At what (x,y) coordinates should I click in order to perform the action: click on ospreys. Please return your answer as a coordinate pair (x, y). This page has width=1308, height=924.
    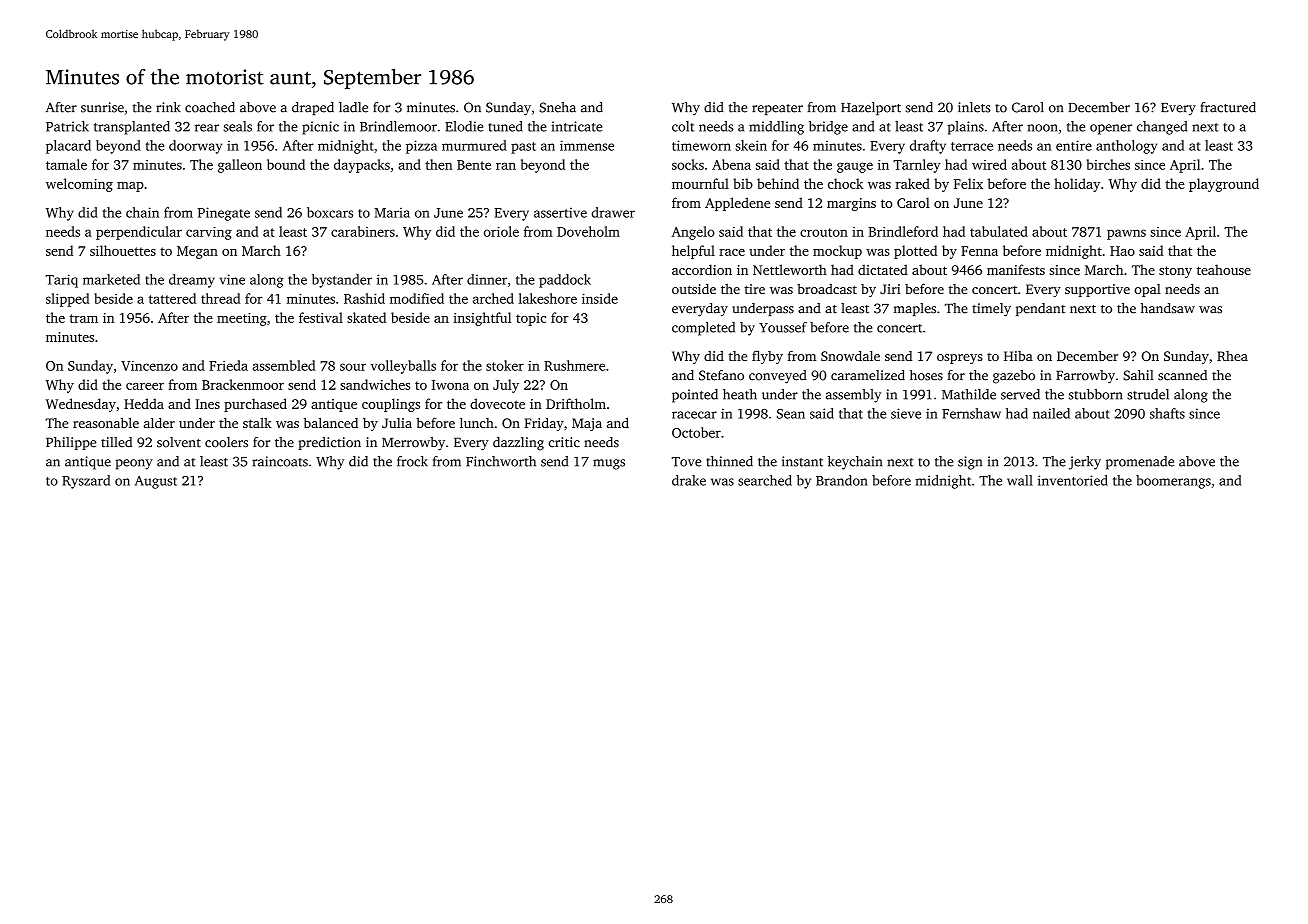
    Looking at the image, I should click on (960, 359).
